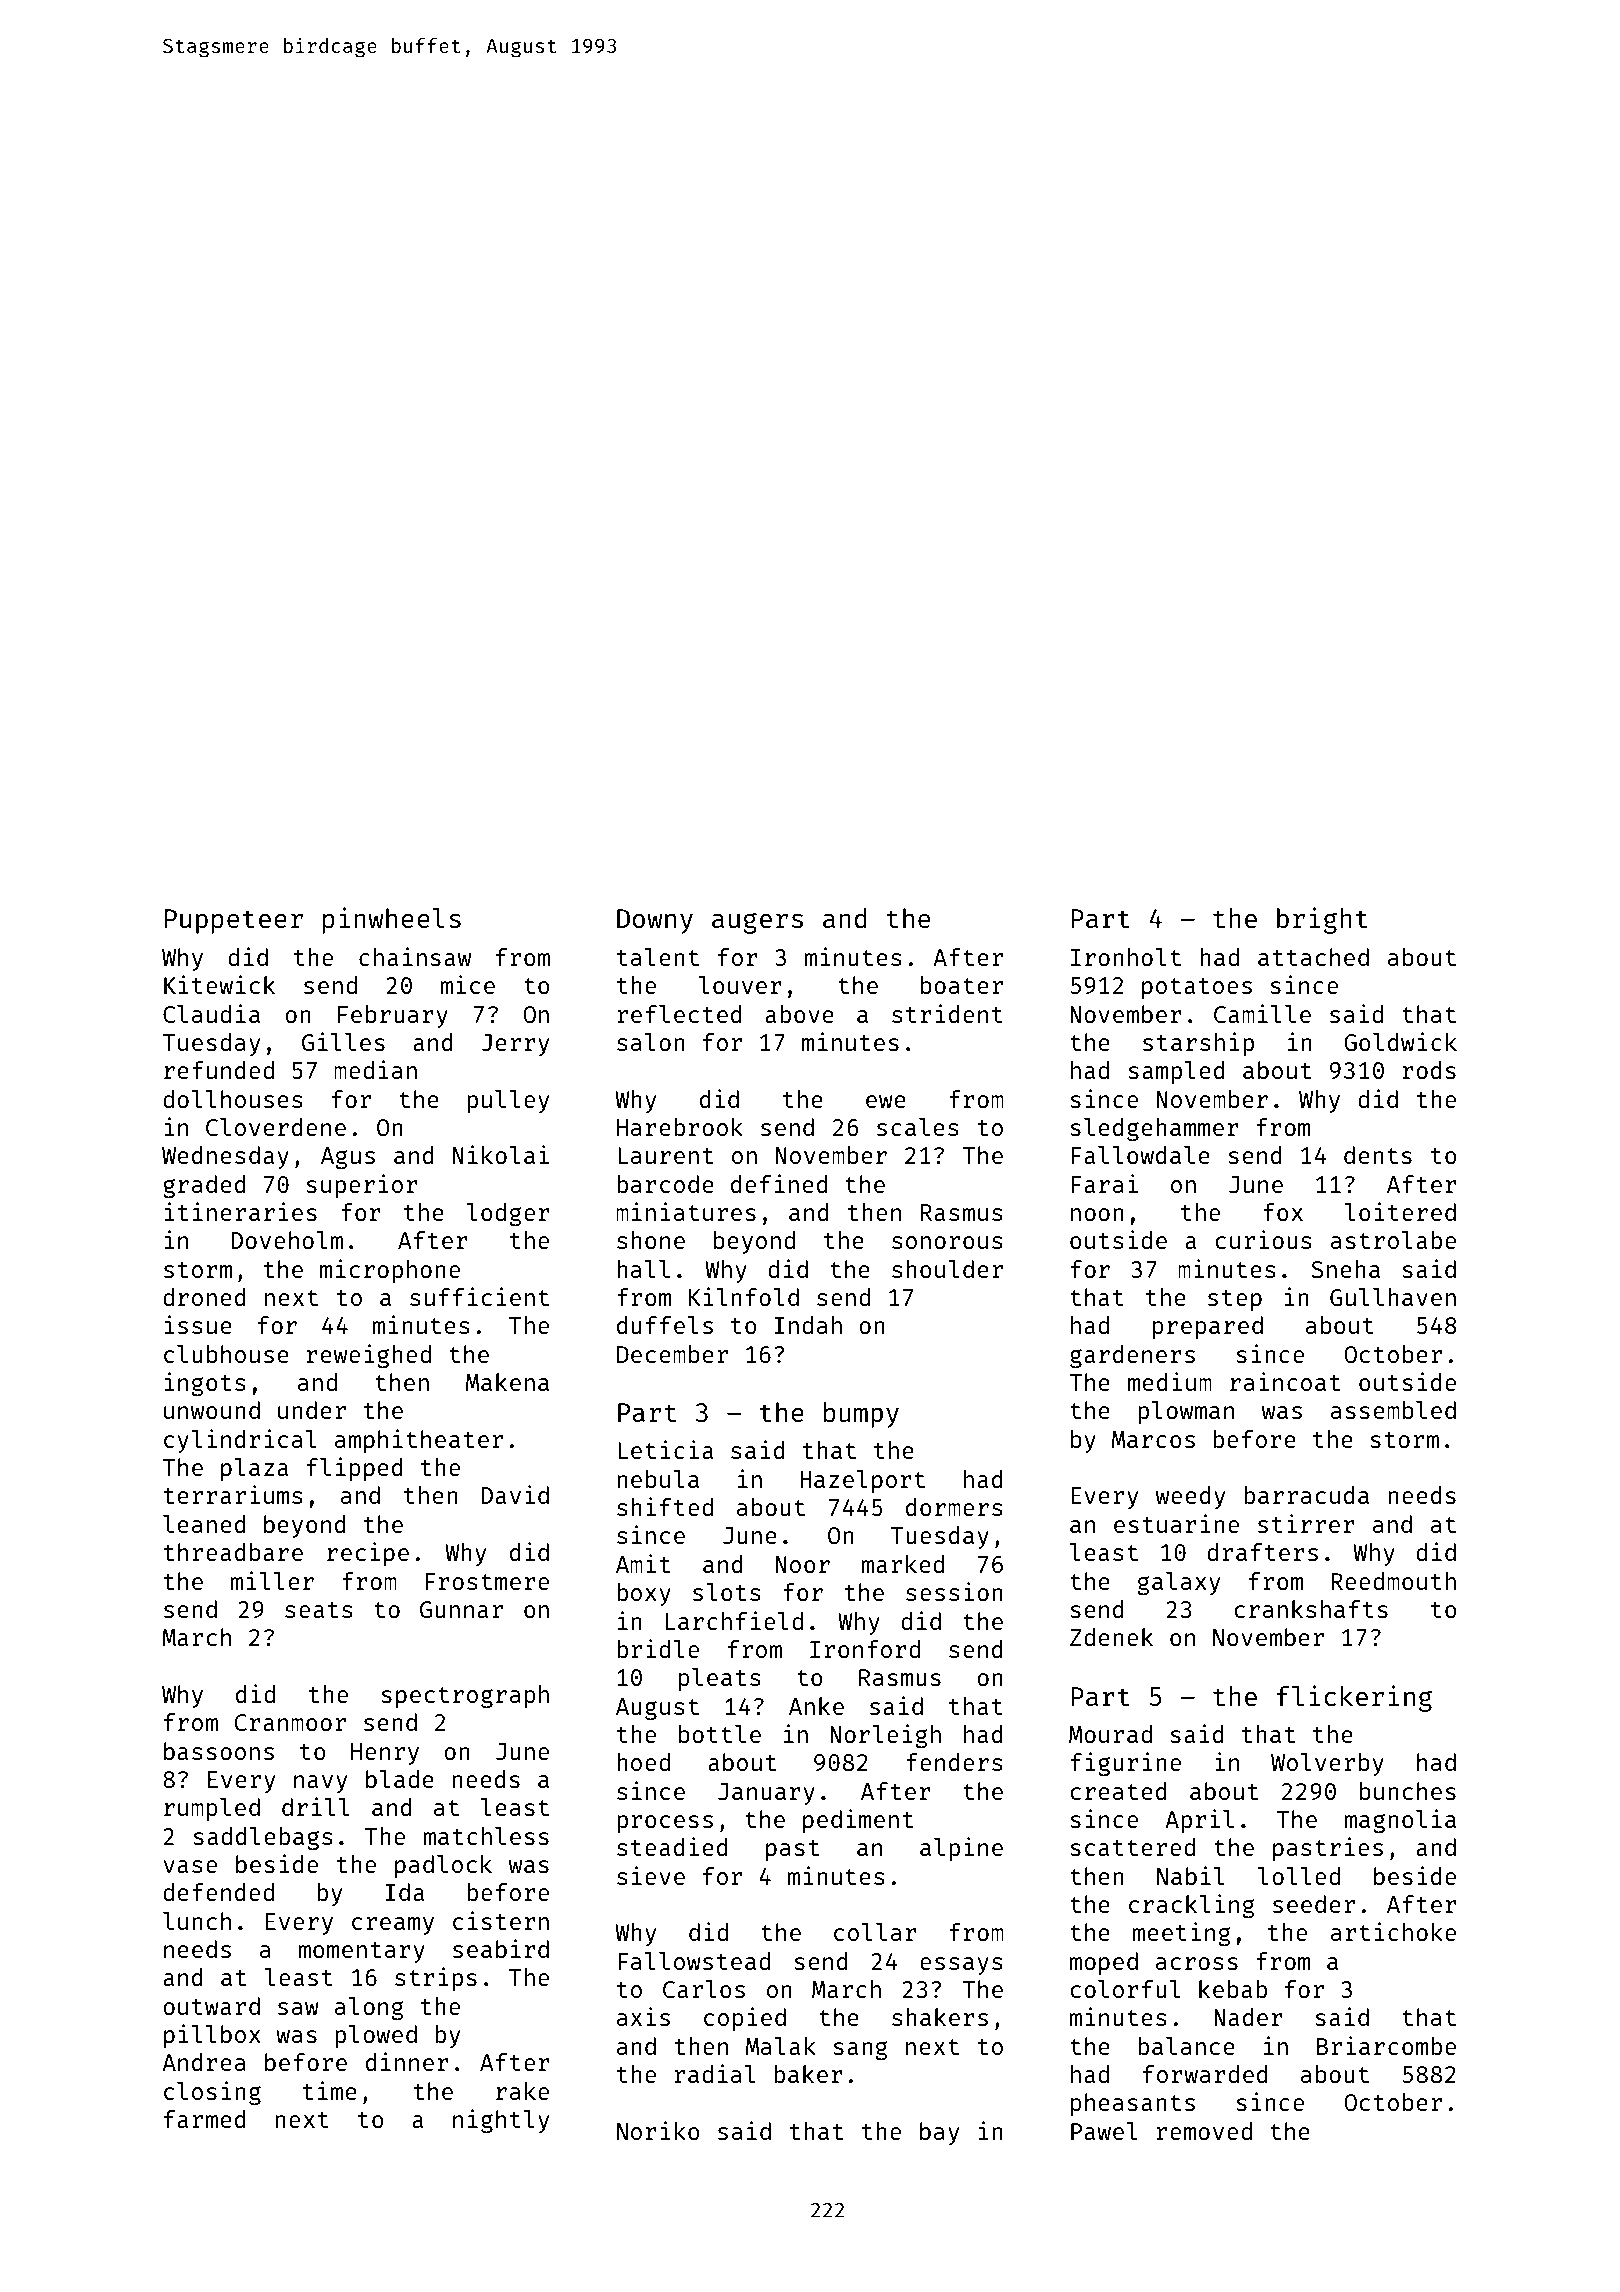 This document has height=2292, width=1620. I want to click on defined, so click(779, 1183).
